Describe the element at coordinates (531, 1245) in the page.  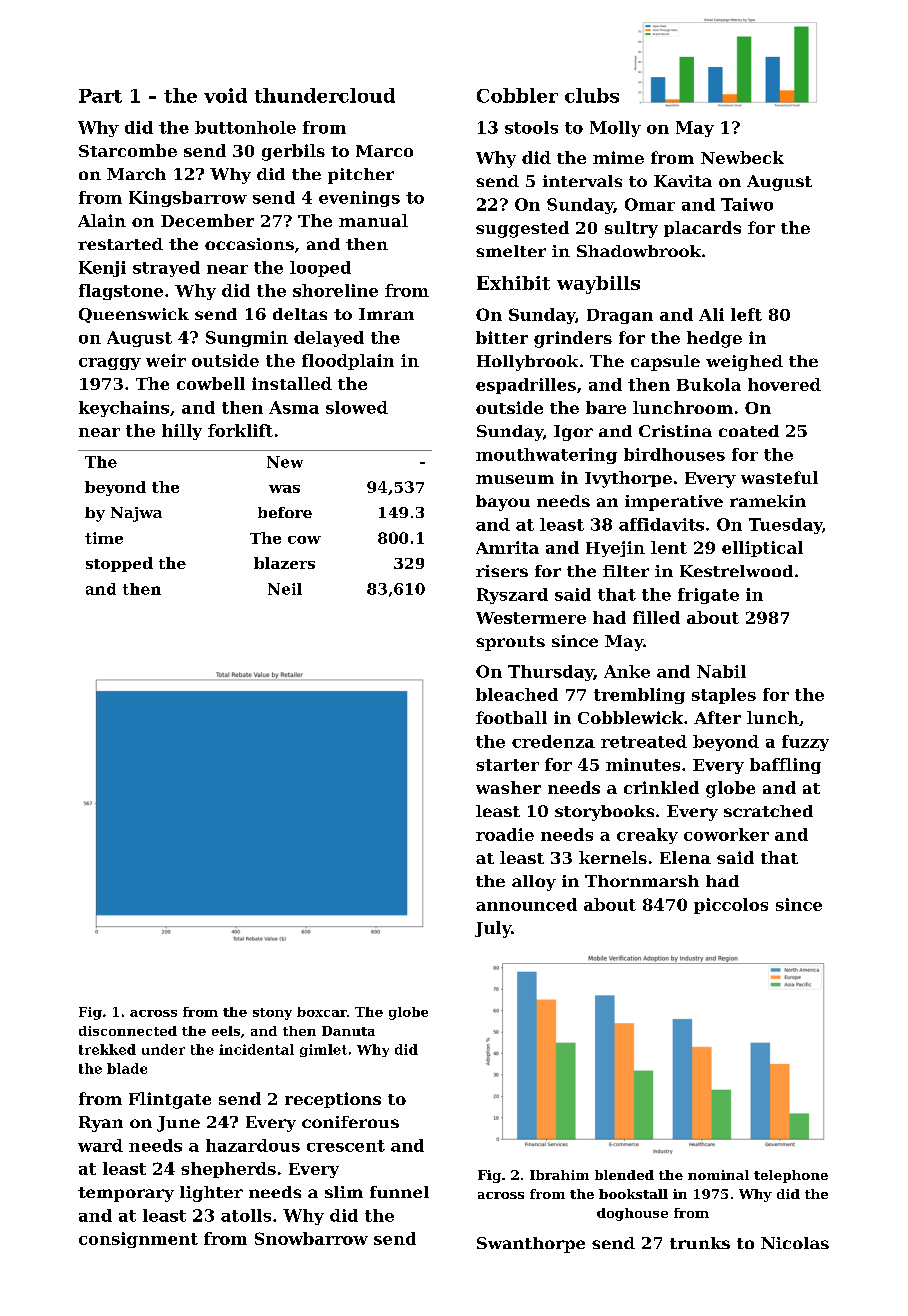
I see `Swanthorpe` at that location.
